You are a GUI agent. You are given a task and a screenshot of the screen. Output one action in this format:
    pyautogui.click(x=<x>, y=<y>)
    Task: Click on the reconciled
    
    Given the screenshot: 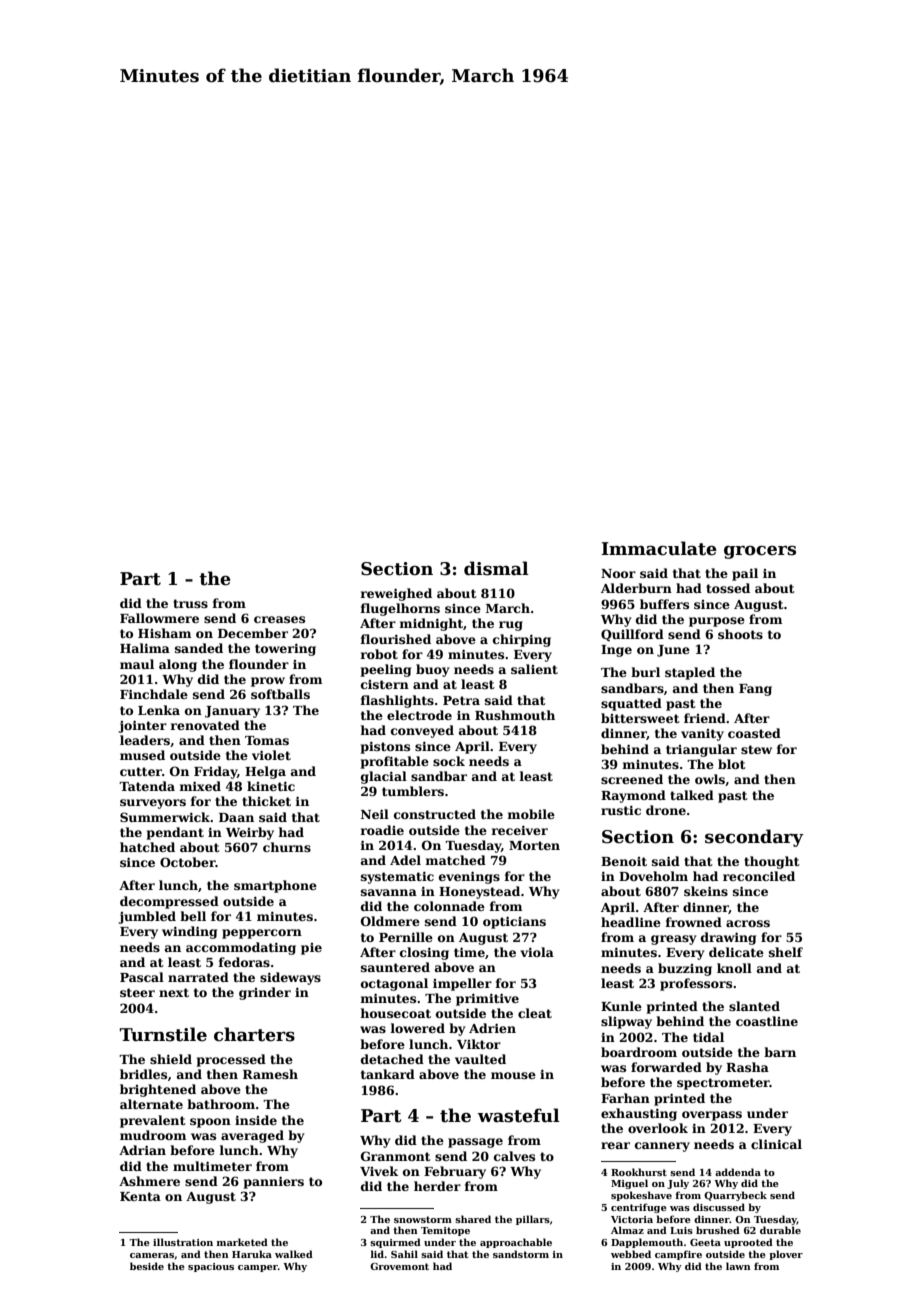 What is the action you would take?
    pyautogui.click(x=759, y=876)
